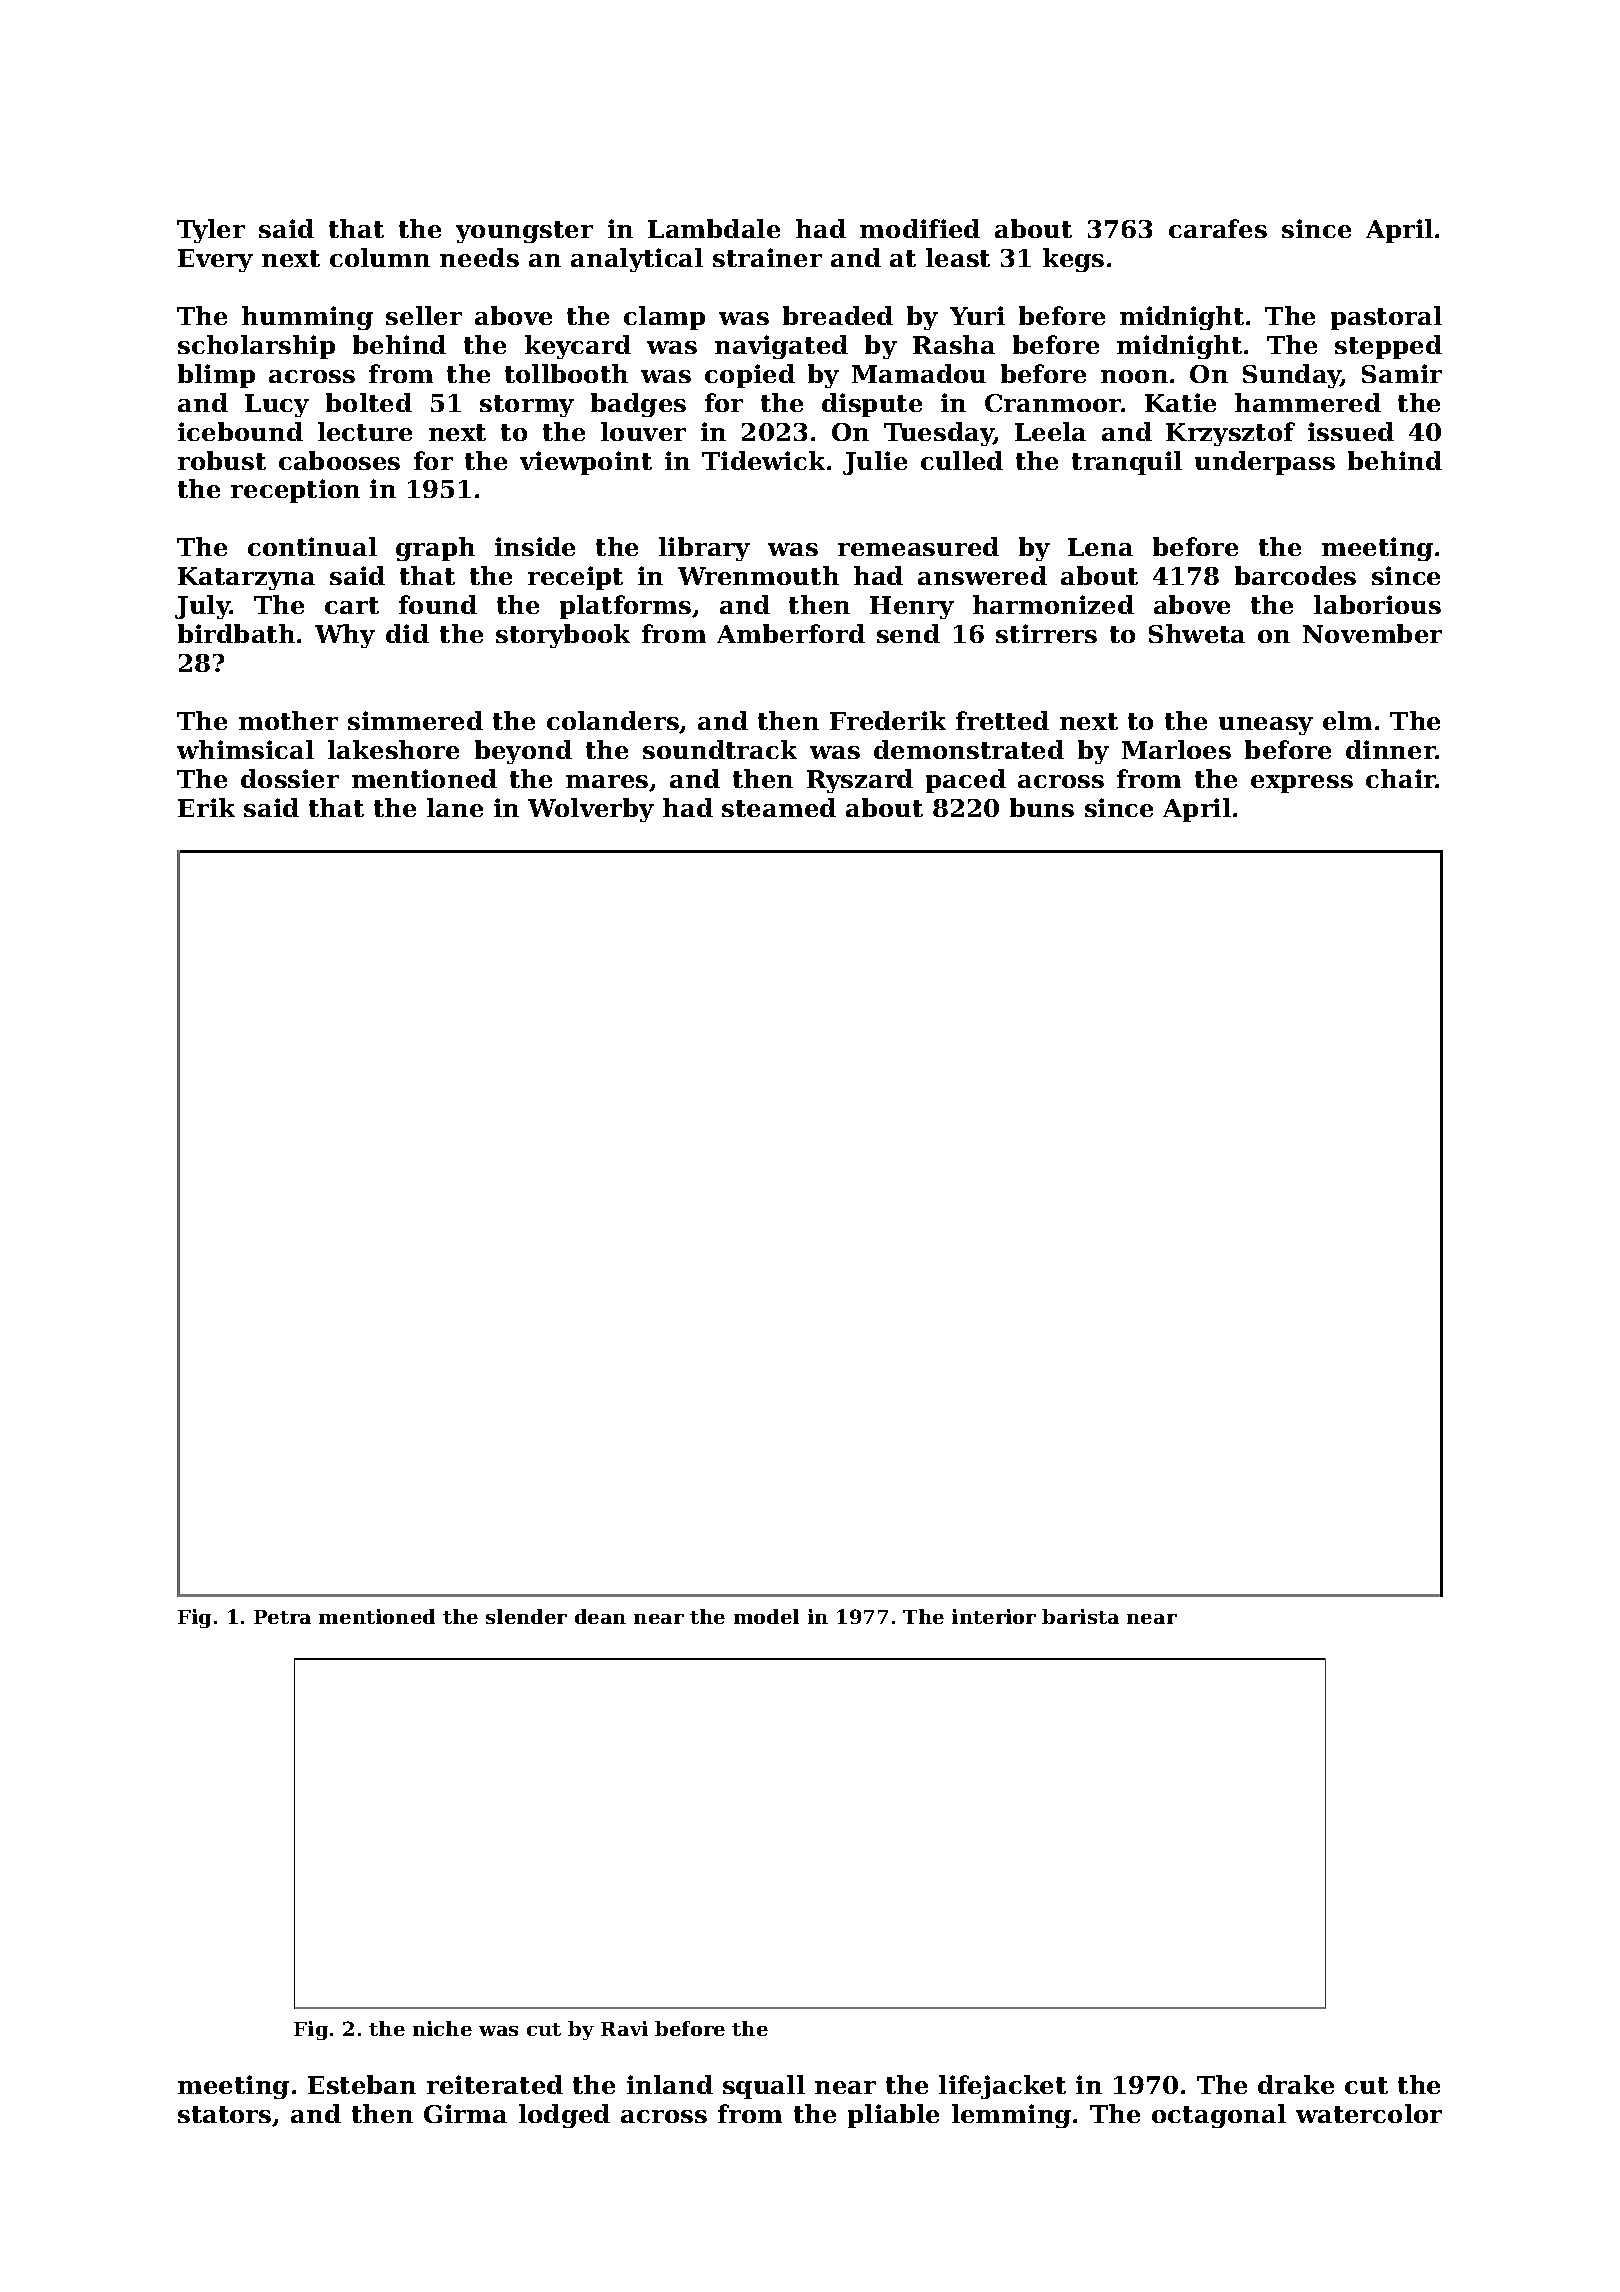 This image has height=2292, width=1620. What do you see at coordinates (1080, 1616) in the image?
I see `barista` at bounding box center [1080, 1616].
